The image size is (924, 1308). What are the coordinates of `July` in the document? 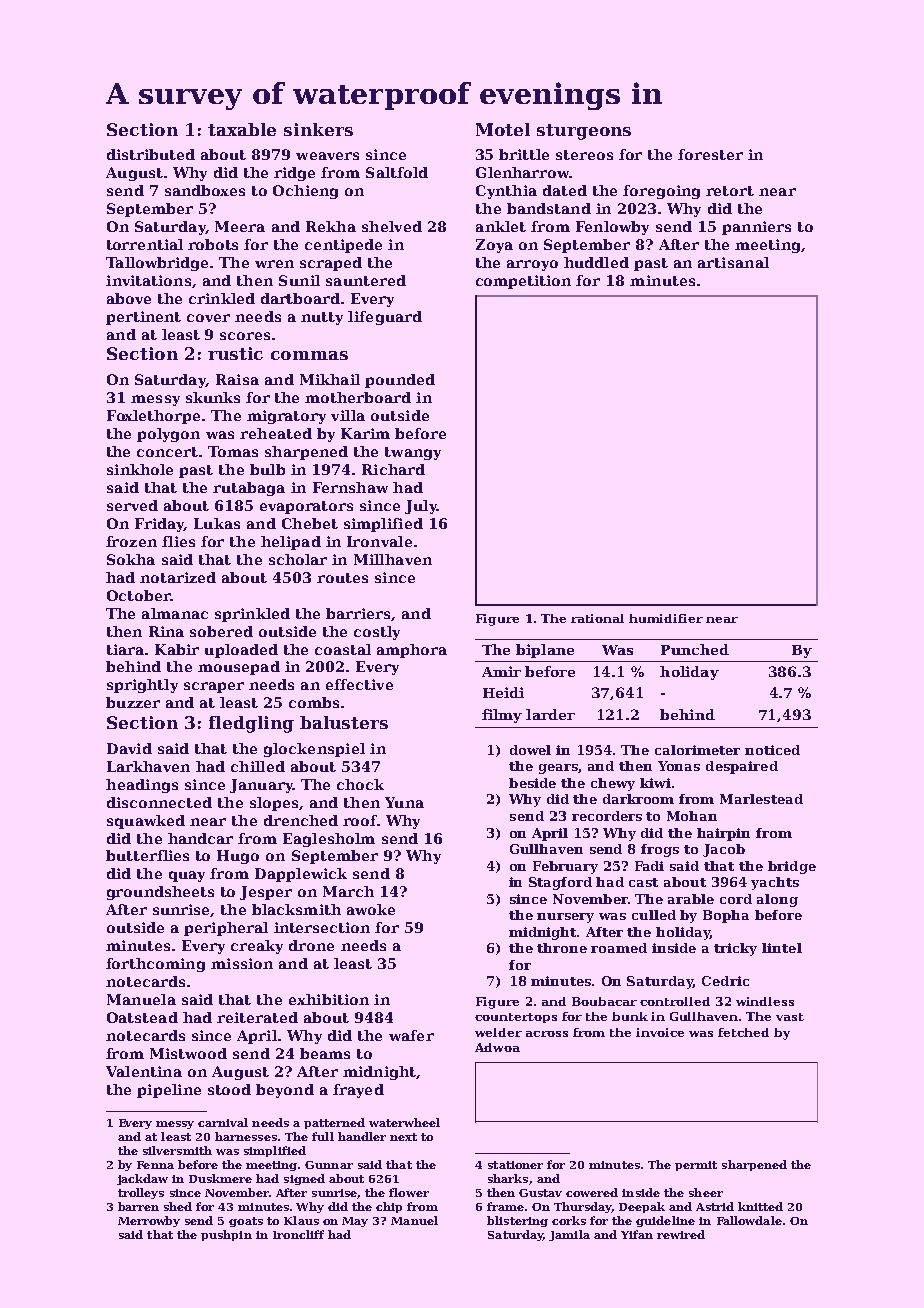 It's located at (421, 507).
